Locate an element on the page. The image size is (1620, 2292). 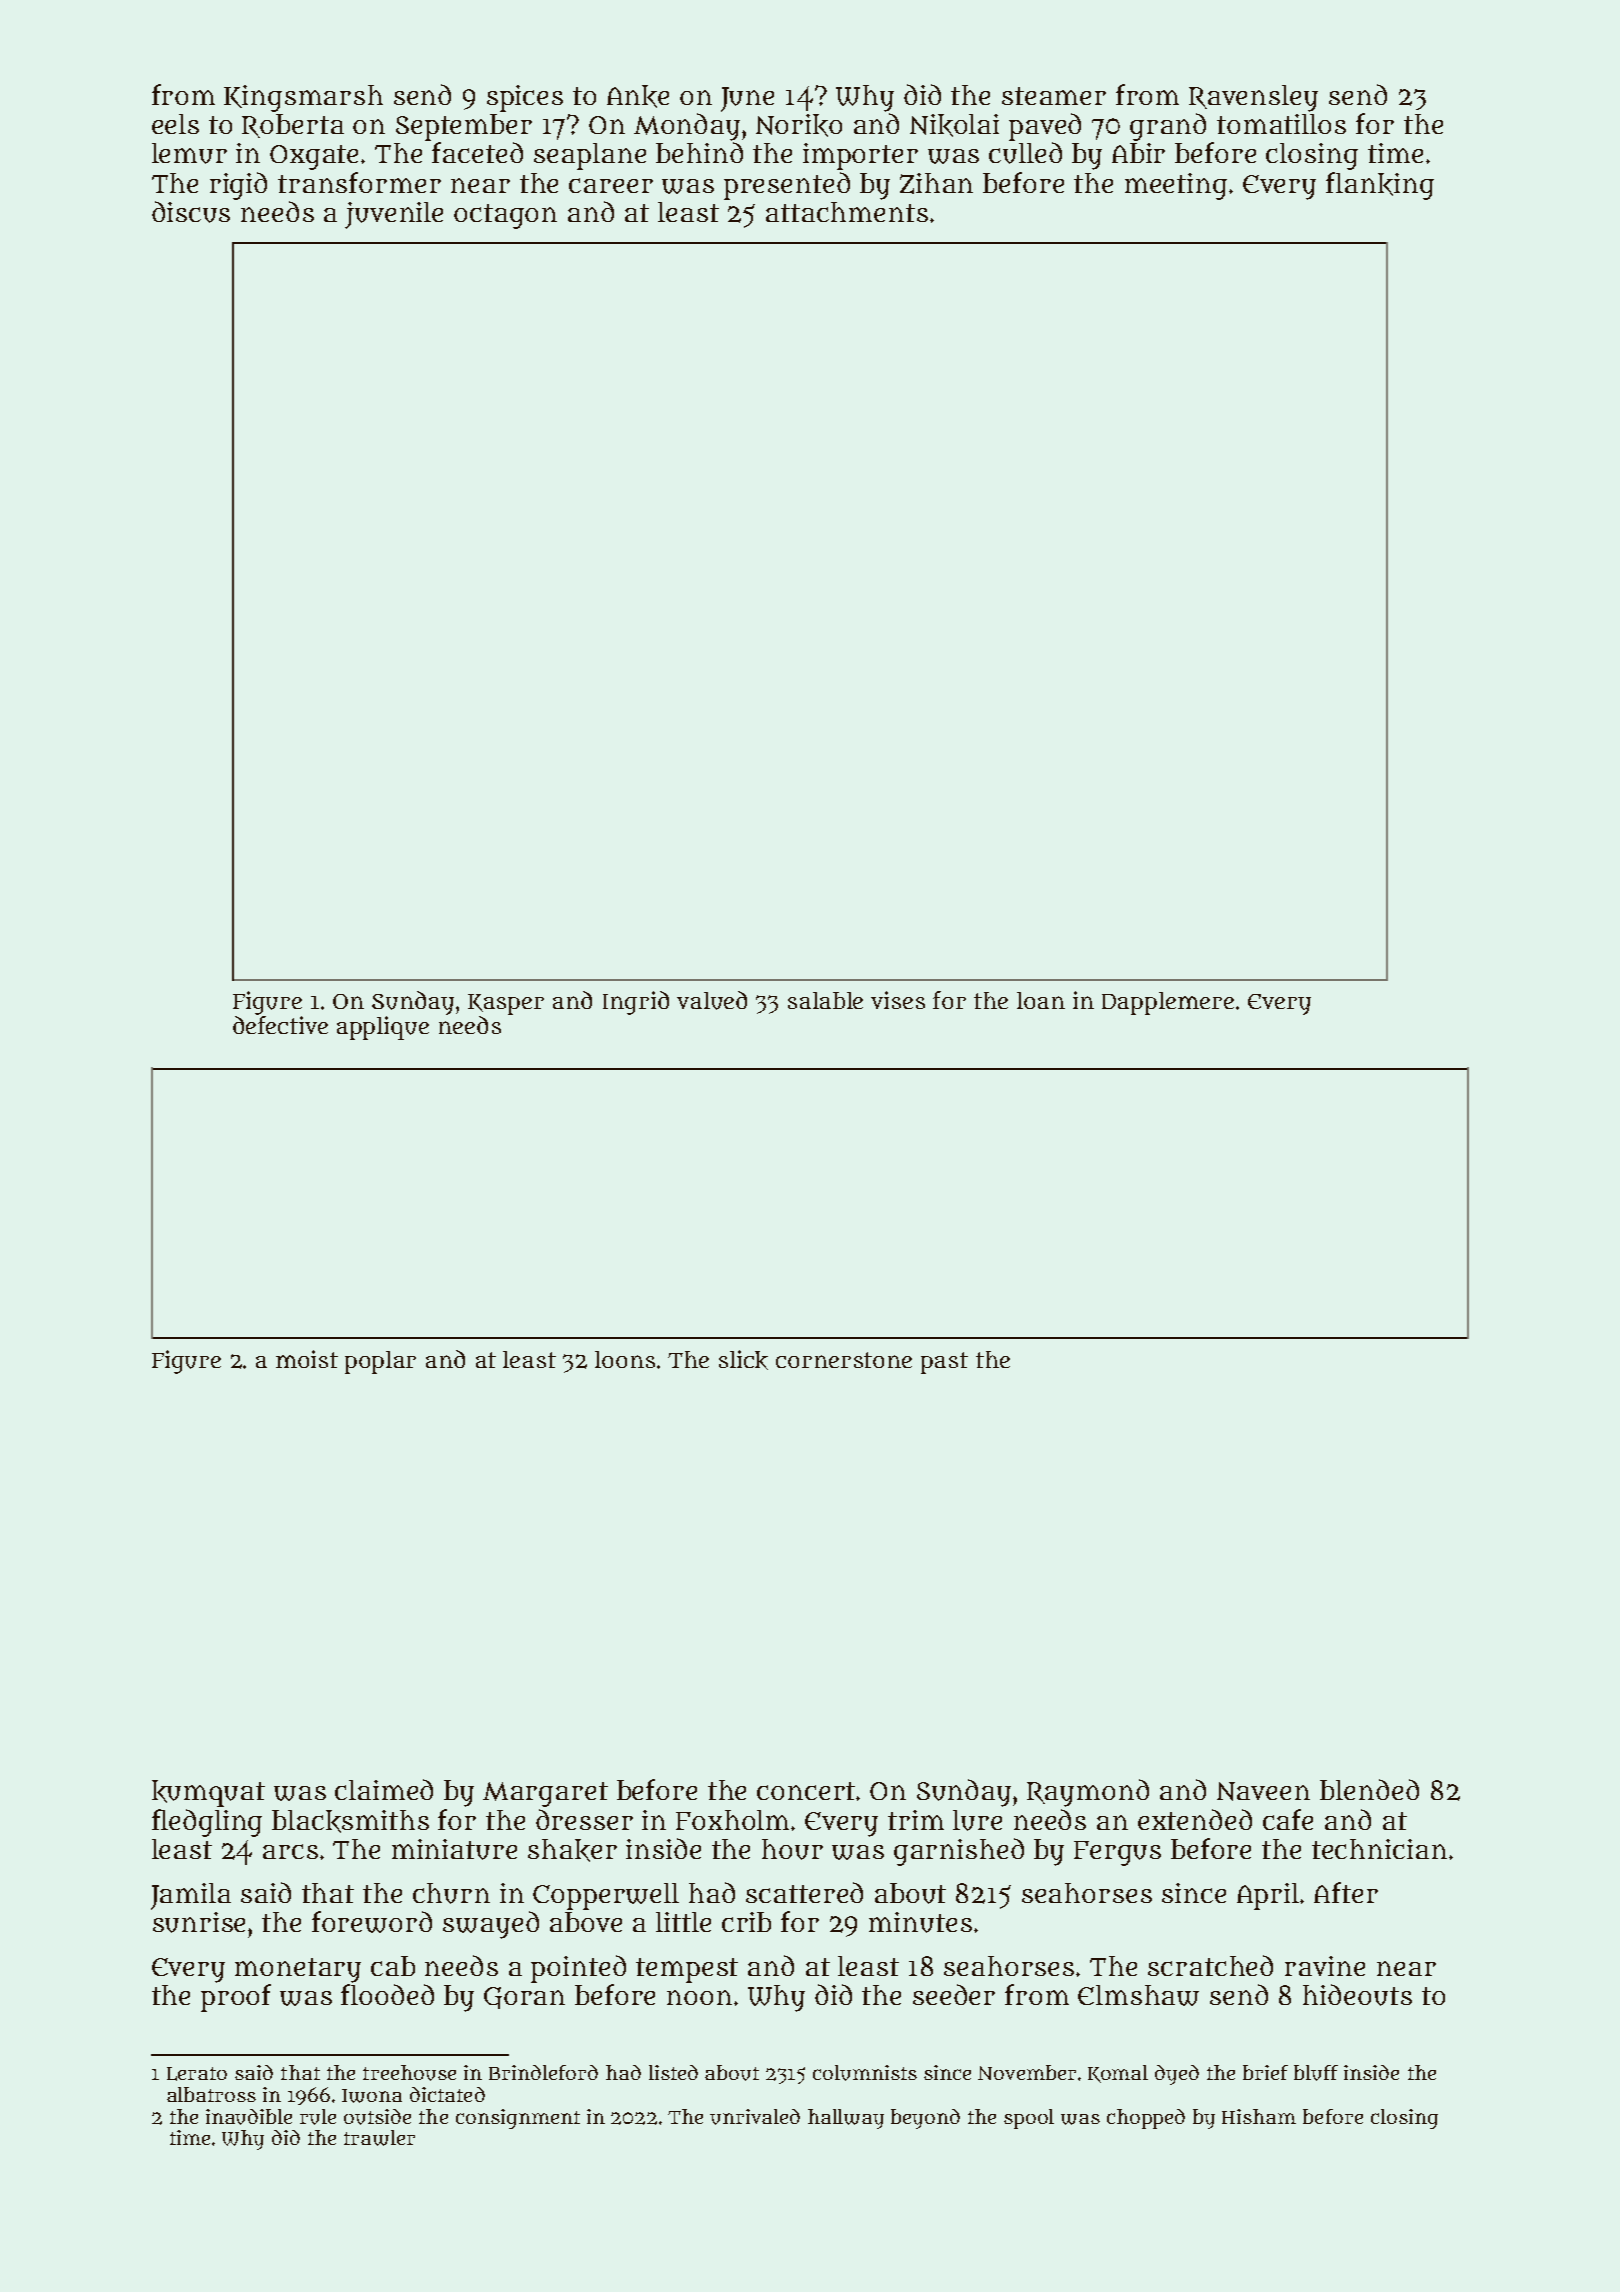
moist is located at coordinates (307, 1359).
